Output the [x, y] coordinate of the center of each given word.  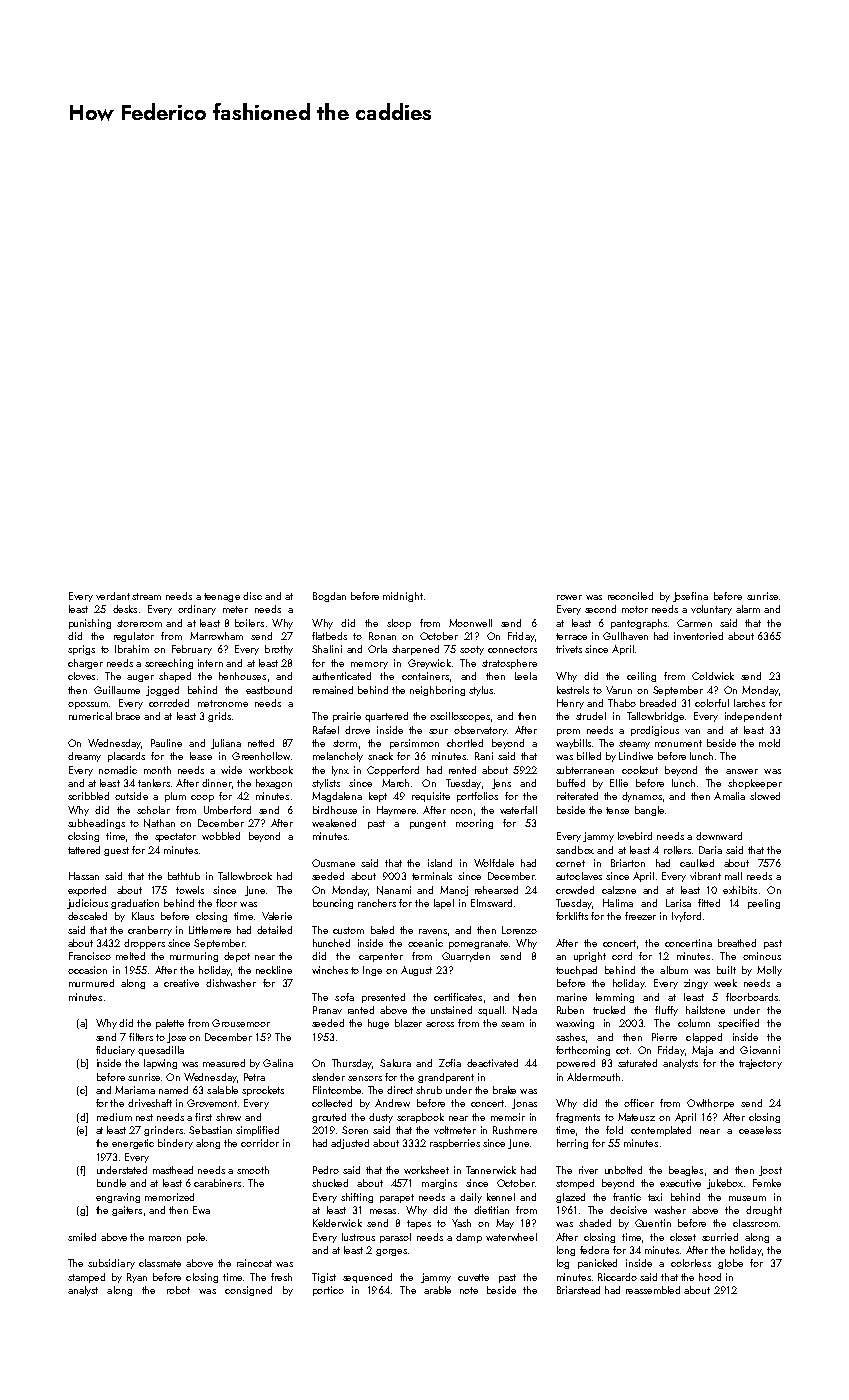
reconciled [630, 596]
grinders [163, 1131]
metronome [223, 703]
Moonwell [470, 623]
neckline [274, 970]
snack [380, 756]
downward [719, 836]
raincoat [254, 1263]
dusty [381, 1118]
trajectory [760, 1064]
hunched [331, 943]
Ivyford [686, 917]
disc [252, 596]
